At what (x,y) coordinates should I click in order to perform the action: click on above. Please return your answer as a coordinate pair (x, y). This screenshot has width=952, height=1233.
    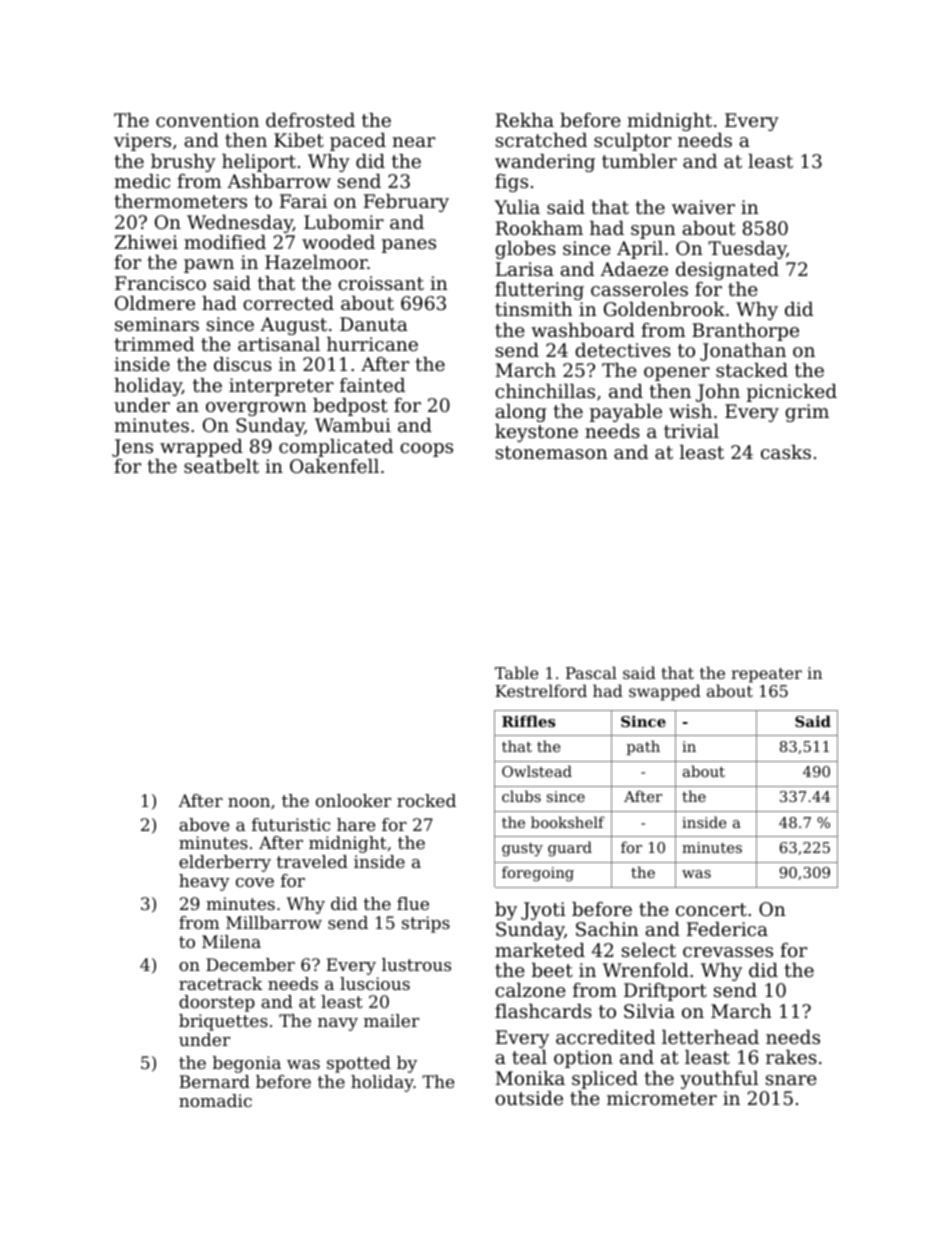
    Looking at the image, I should click on (204, 824).
